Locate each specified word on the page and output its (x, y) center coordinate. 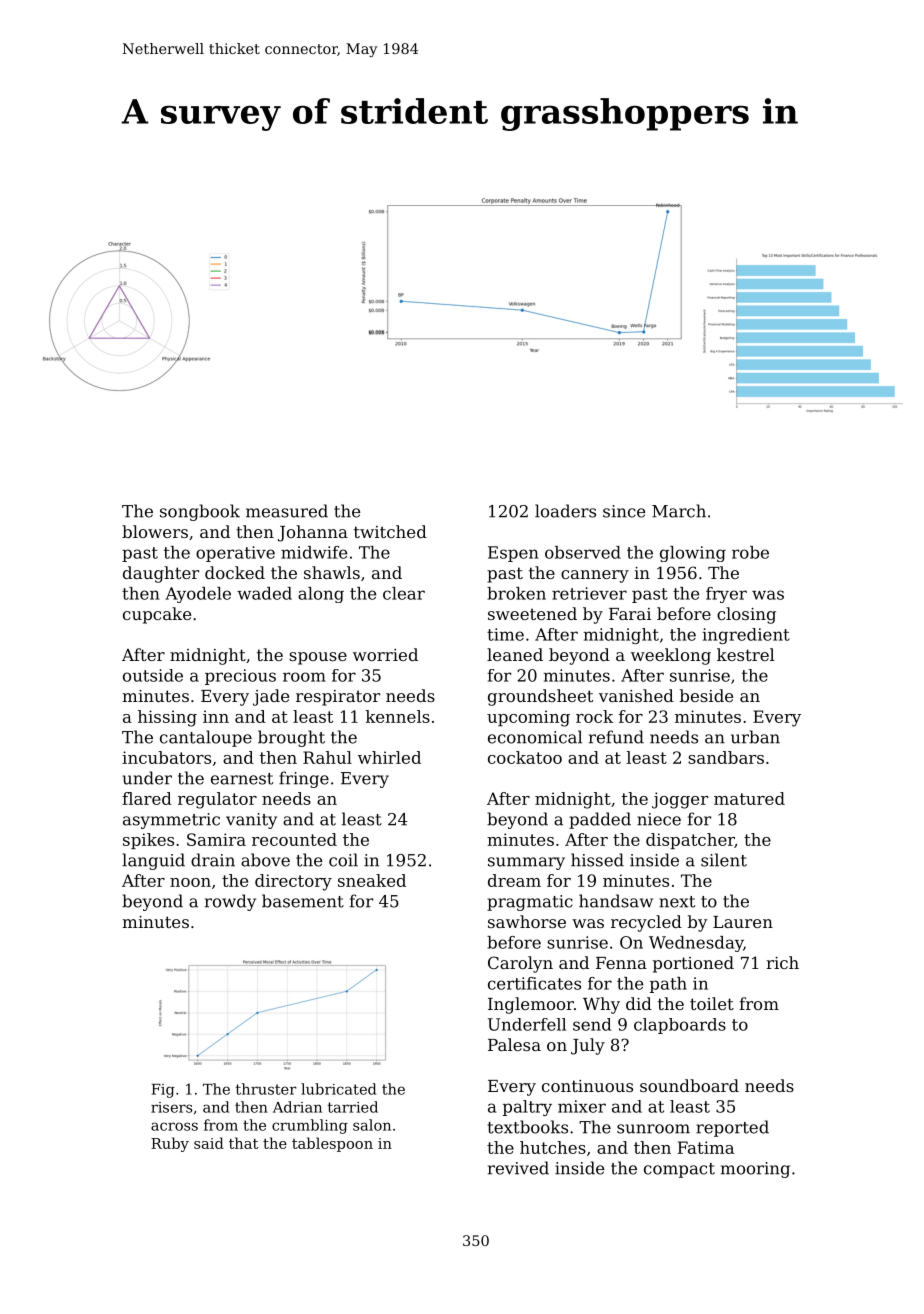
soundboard (689, 1085)
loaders (565, 511)
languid (153, 861)
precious (240, 677)
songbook (200, 512)
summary (526, 863)
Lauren (743, 922)
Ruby (170, 1144)
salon (372, 1125)
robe (750, 552)
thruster (266, 1089)
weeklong (671, 656)
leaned (515, 654)
